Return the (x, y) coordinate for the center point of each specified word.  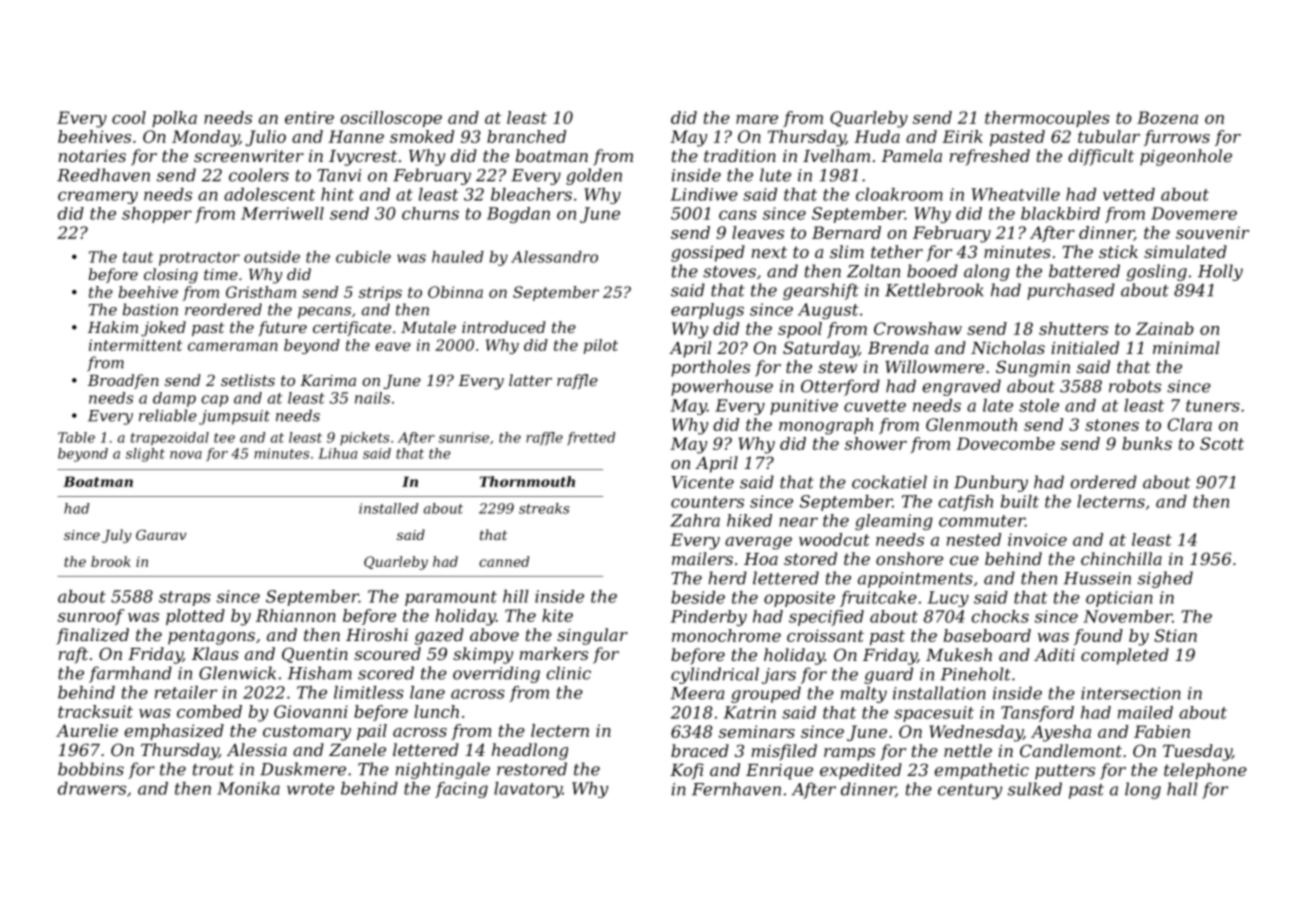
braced (700, 750)
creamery (98, 197)
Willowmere (934, 366)
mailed (1145, 712)
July (117, 536)
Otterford (840, 387)
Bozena (1167, 117)
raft (73, 655)
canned (504, 561)
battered (1084, 271)
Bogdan (518, 215)
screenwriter (249, 156)
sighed (1165, 579)
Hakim (113, 327)
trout (213, 770)
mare (757, 119)
